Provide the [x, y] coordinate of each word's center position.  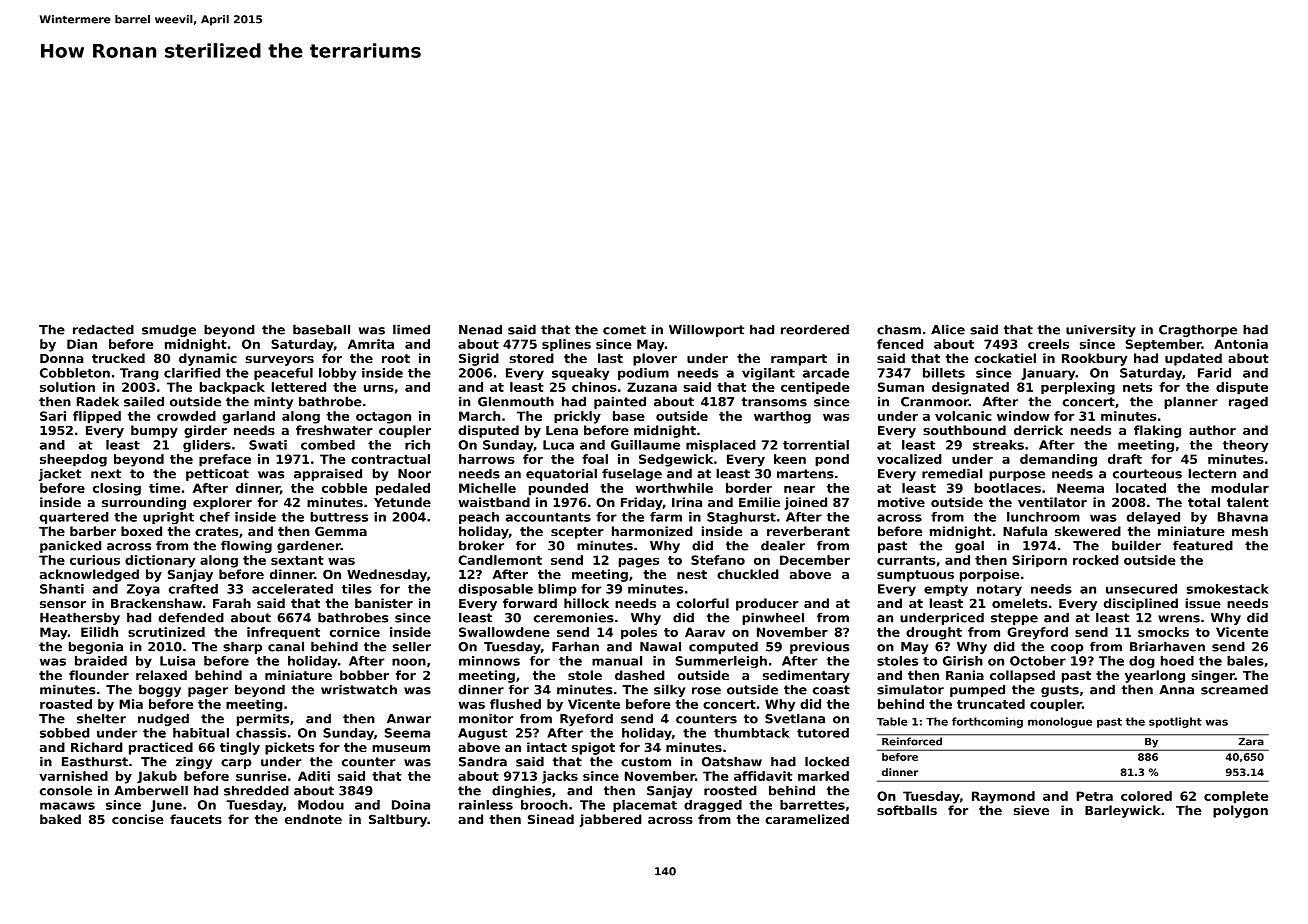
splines [566, 345]
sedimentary [806, 676]
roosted [730, 790]
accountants [548, 517]
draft [1125, 459]
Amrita [371, 344]
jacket [60, 474]
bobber [364, 675]
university [1101, 330]
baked [60, 819]
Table [892, 721]
